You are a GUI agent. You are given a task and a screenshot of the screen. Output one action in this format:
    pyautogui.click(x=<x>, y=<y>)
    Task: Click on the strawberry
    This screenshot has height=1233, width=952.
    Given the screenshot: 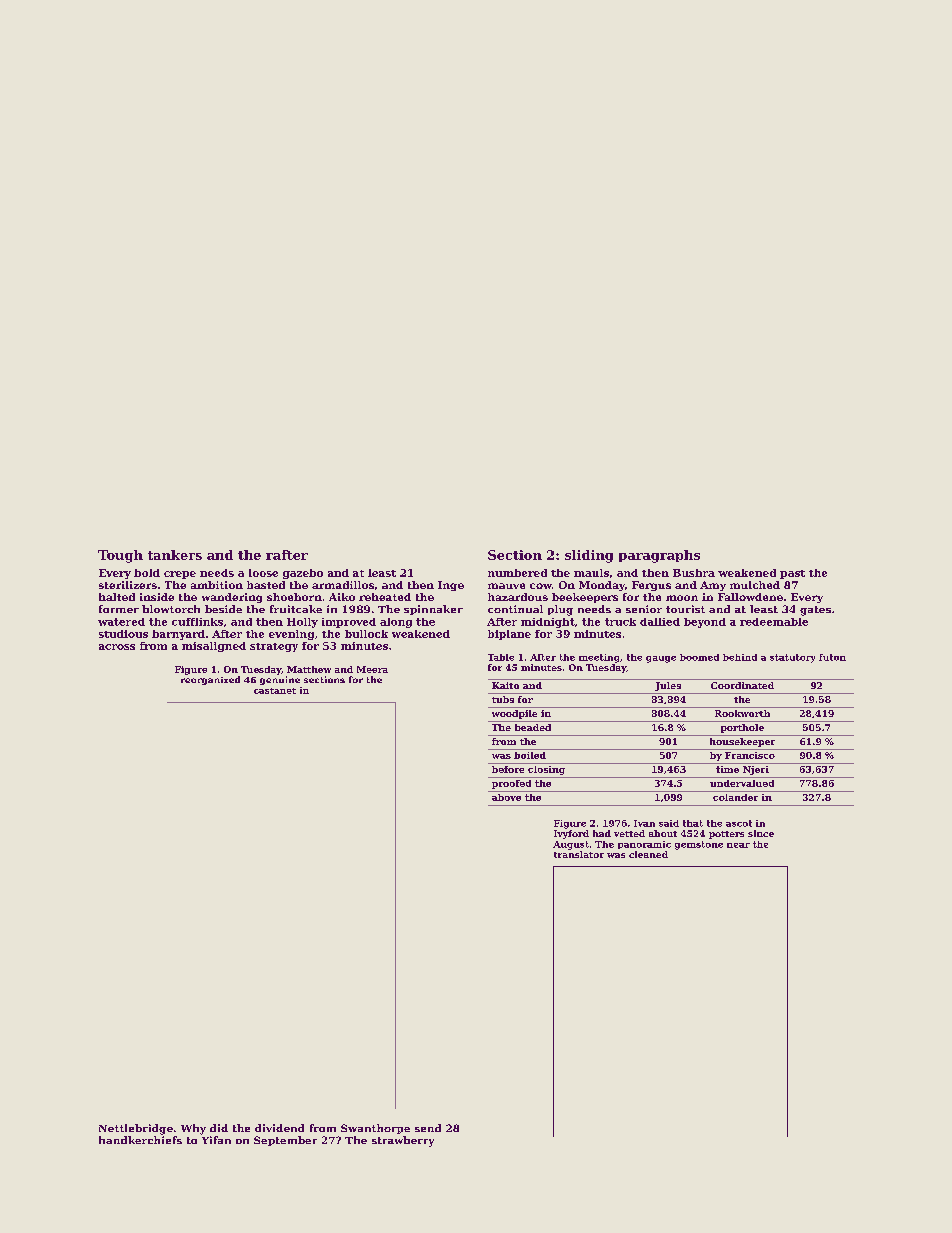 What is the action you would take?
    pyautogui.click(x=403, y=1141)
